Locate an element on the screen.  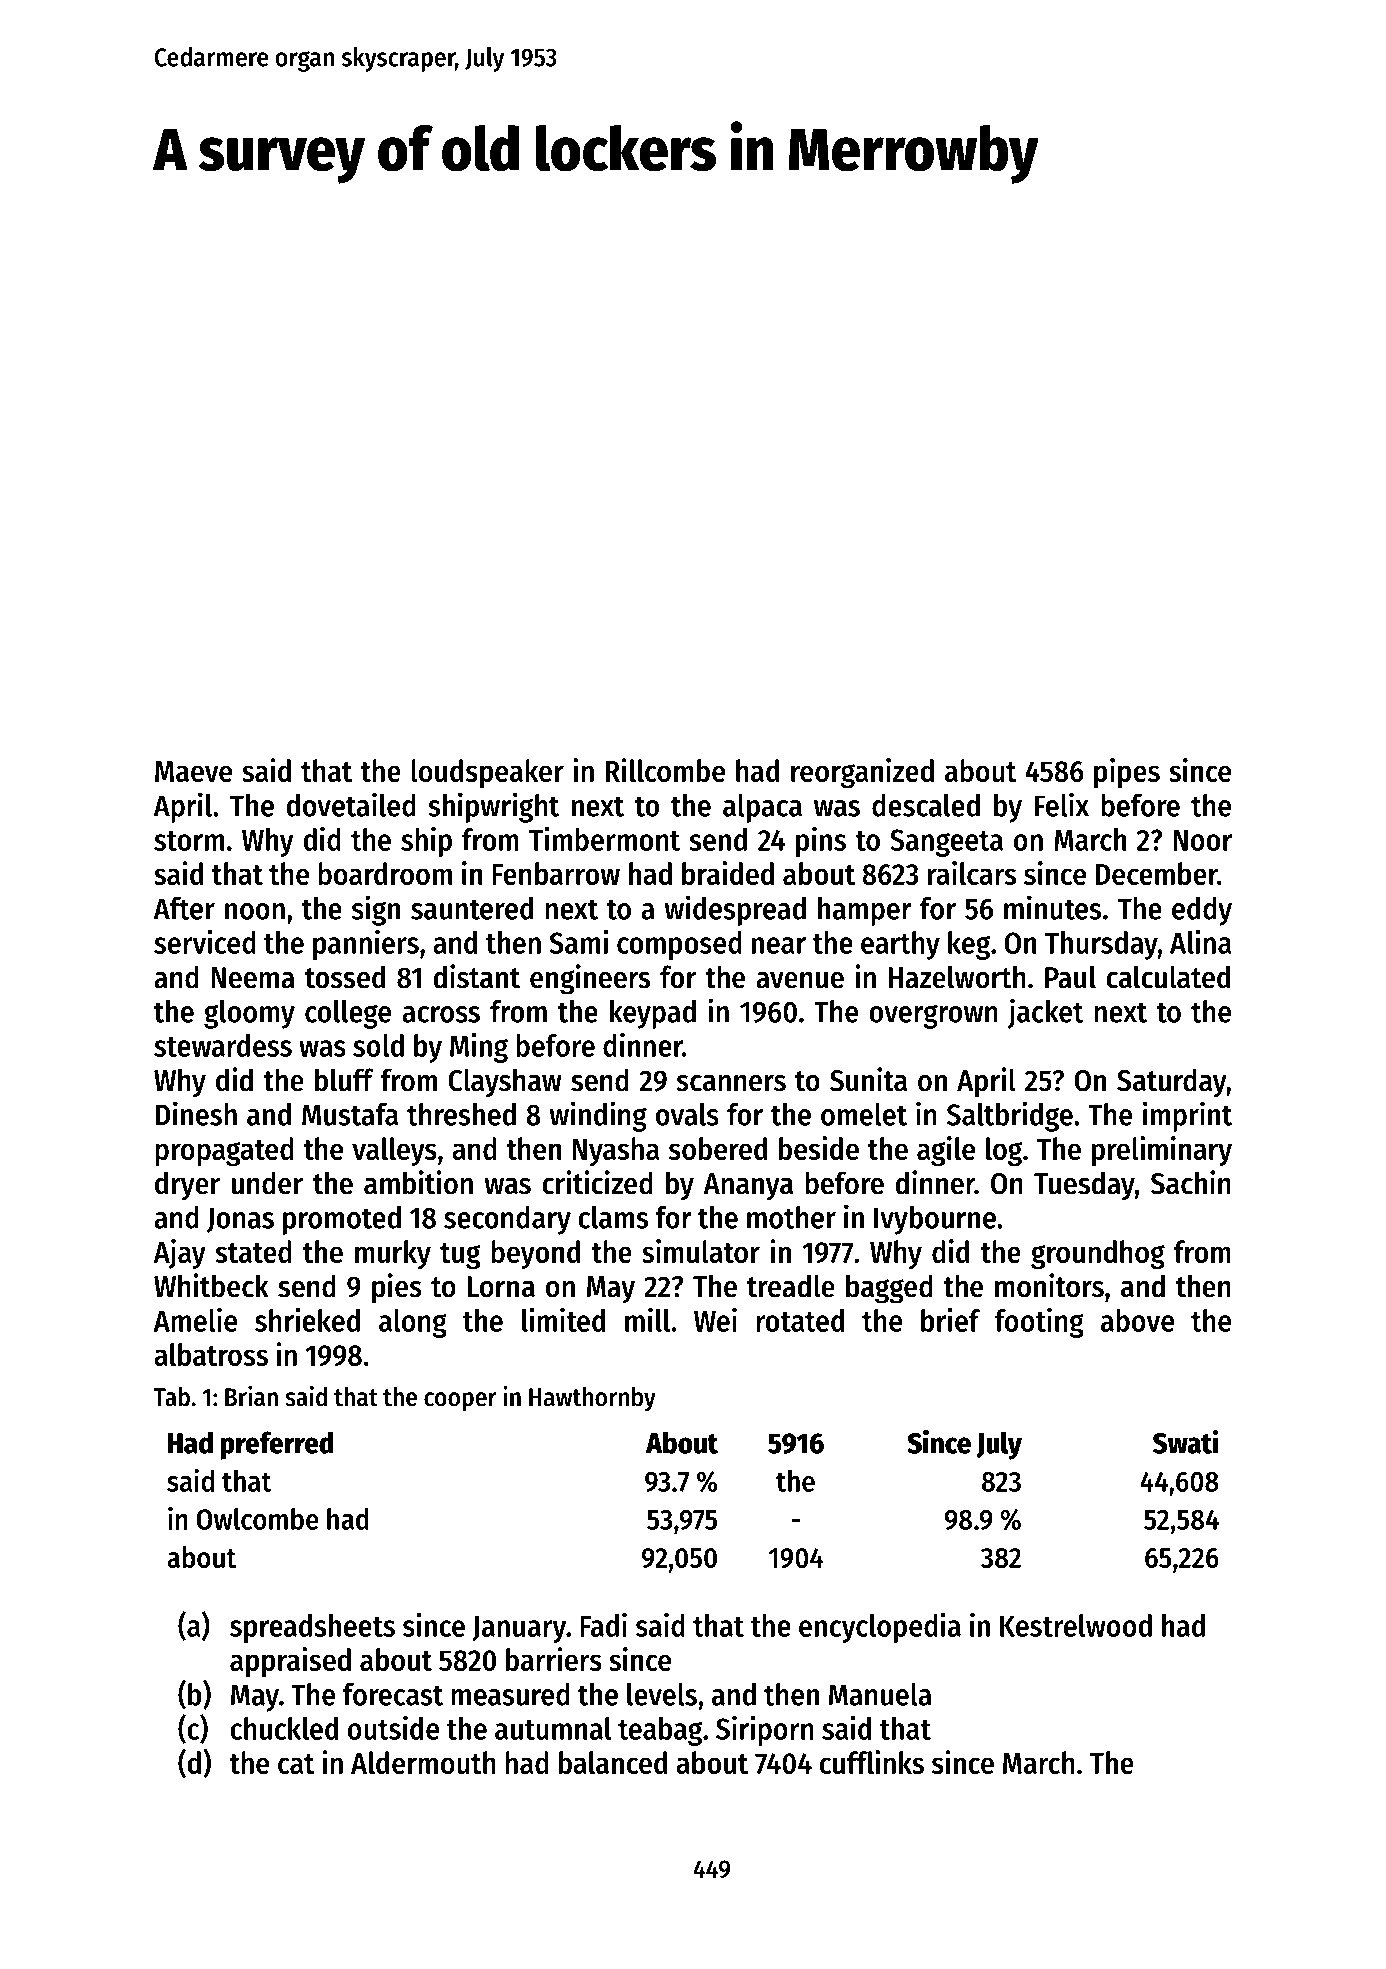
boardroom is located at coordinates (385, 873).
